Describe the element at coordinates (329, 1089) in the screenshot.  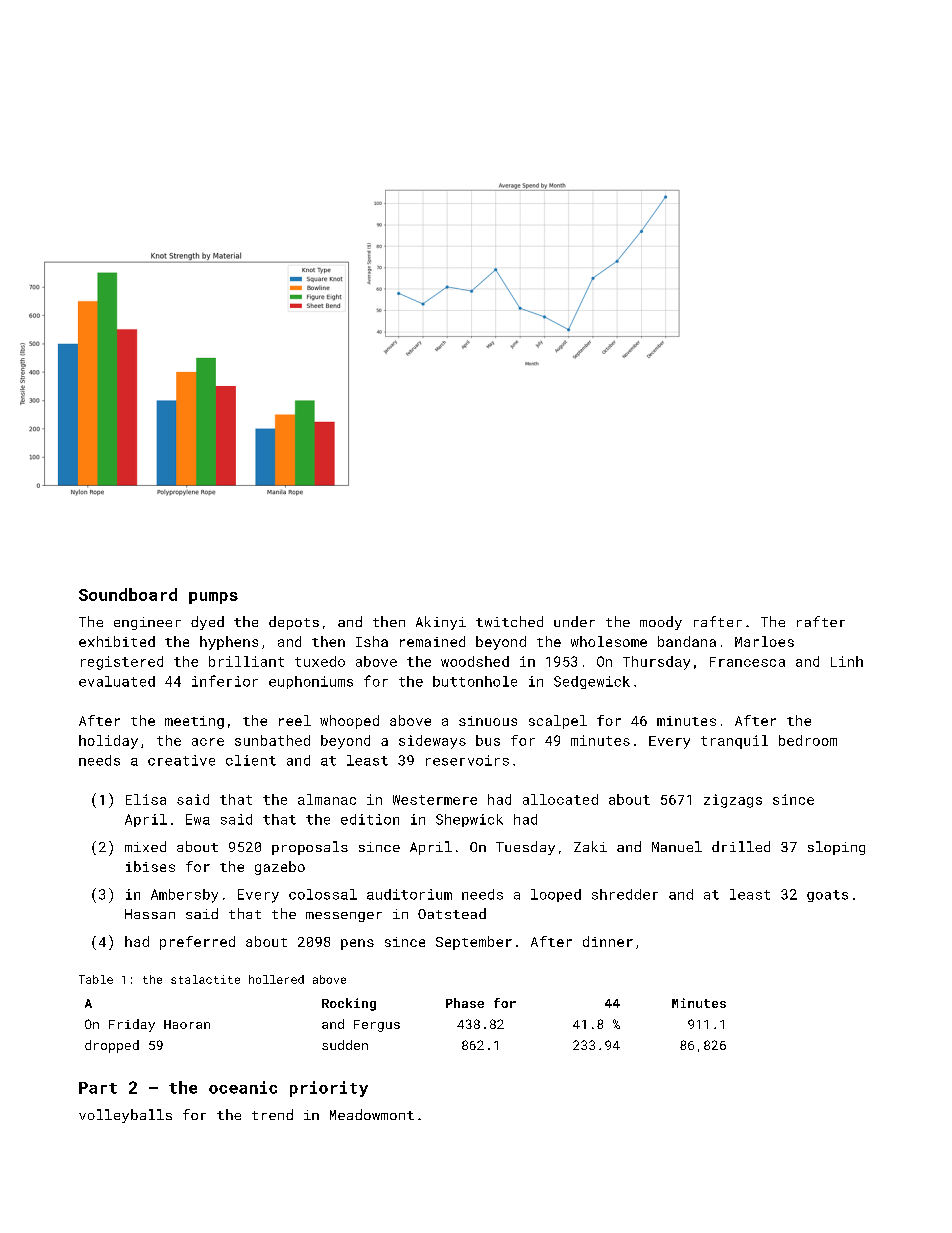
I see `priority` at that location.
